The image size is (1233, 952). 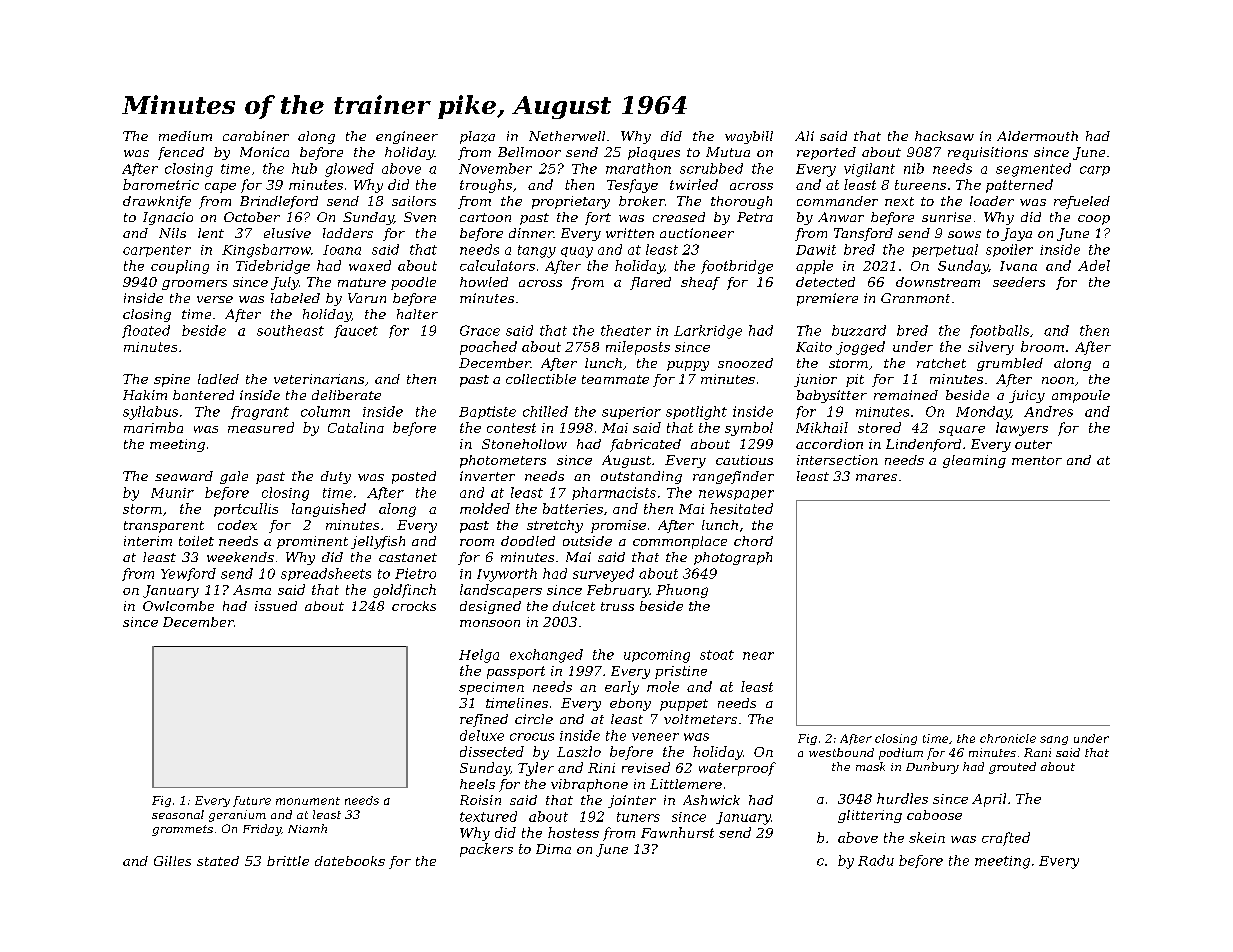 What do you see at coordinates (234, 477) in the document?
I see `gale` at bounding box center [234, 477].
